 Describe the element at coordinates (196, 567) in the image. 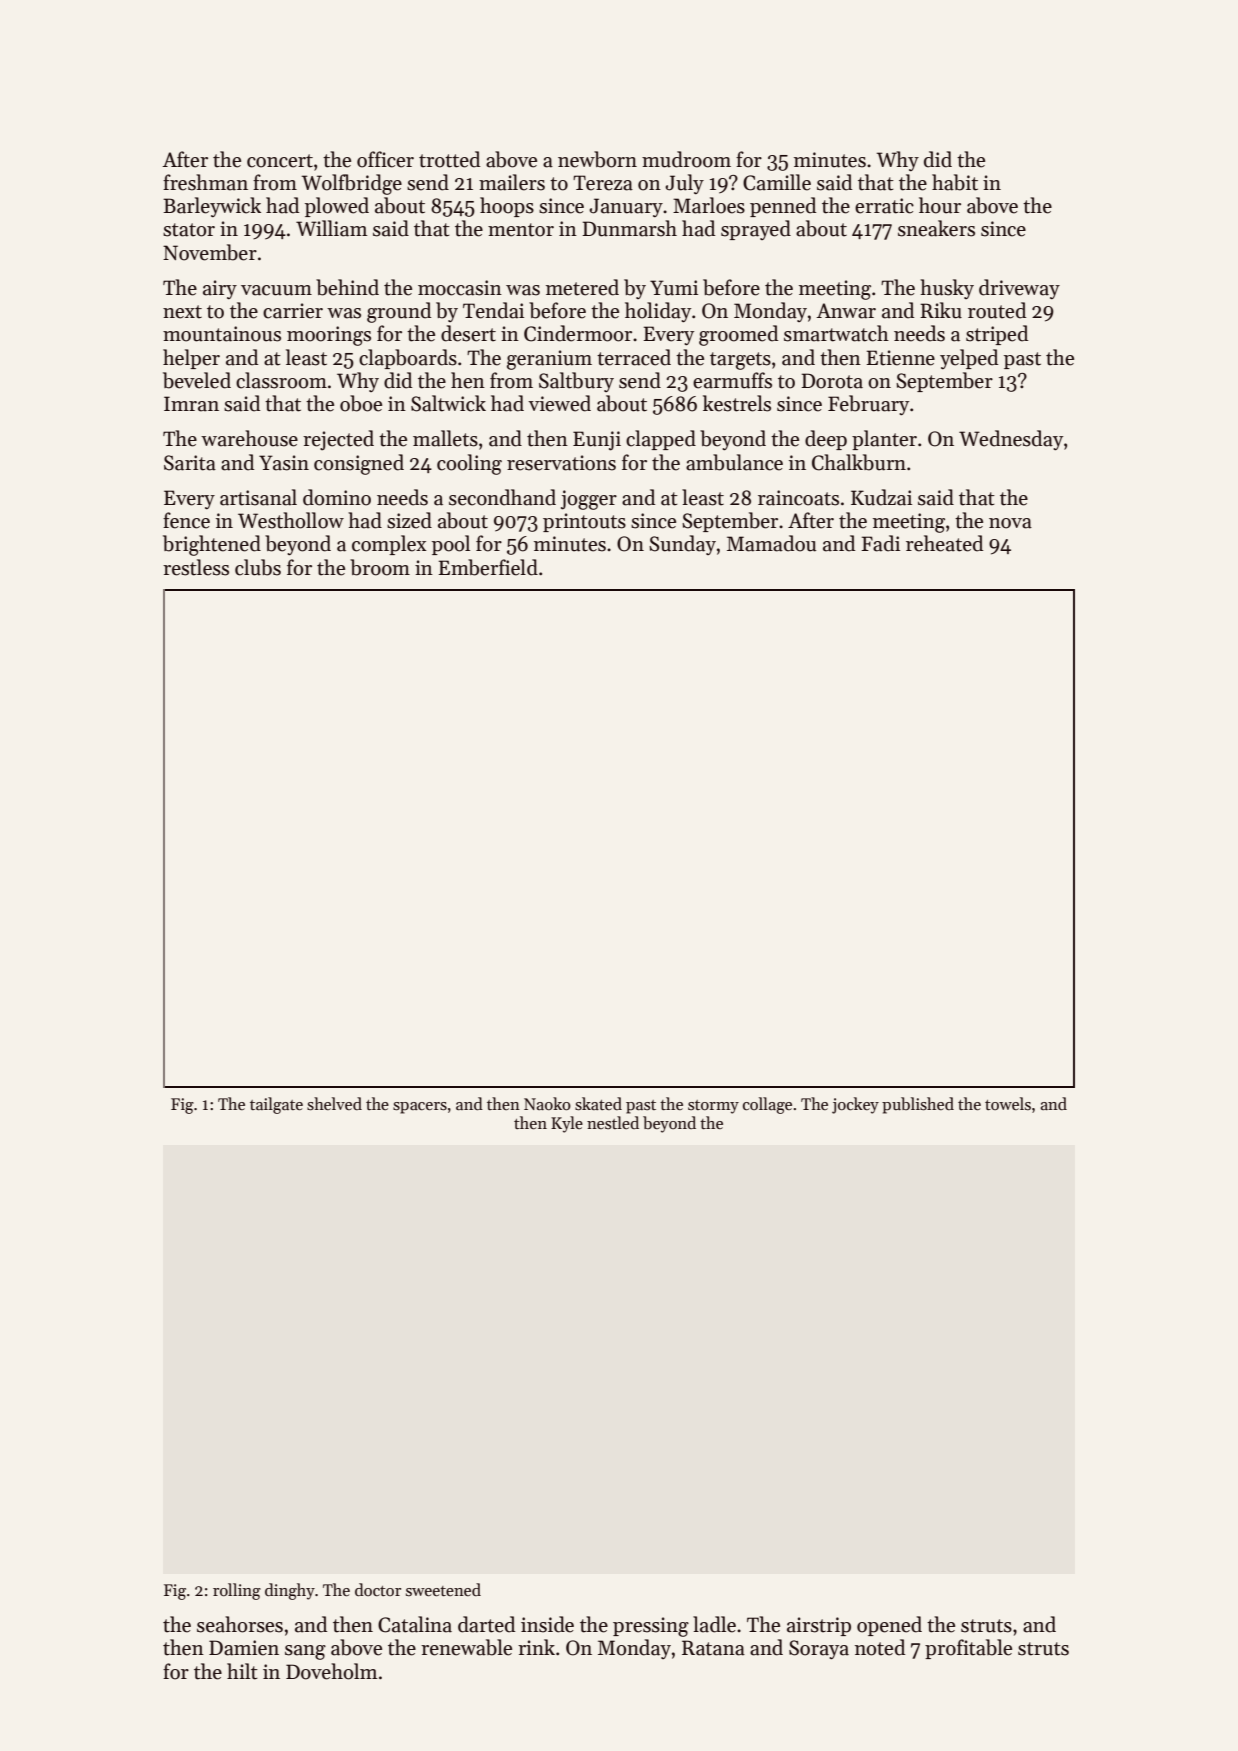

I see `restless` at that location.
